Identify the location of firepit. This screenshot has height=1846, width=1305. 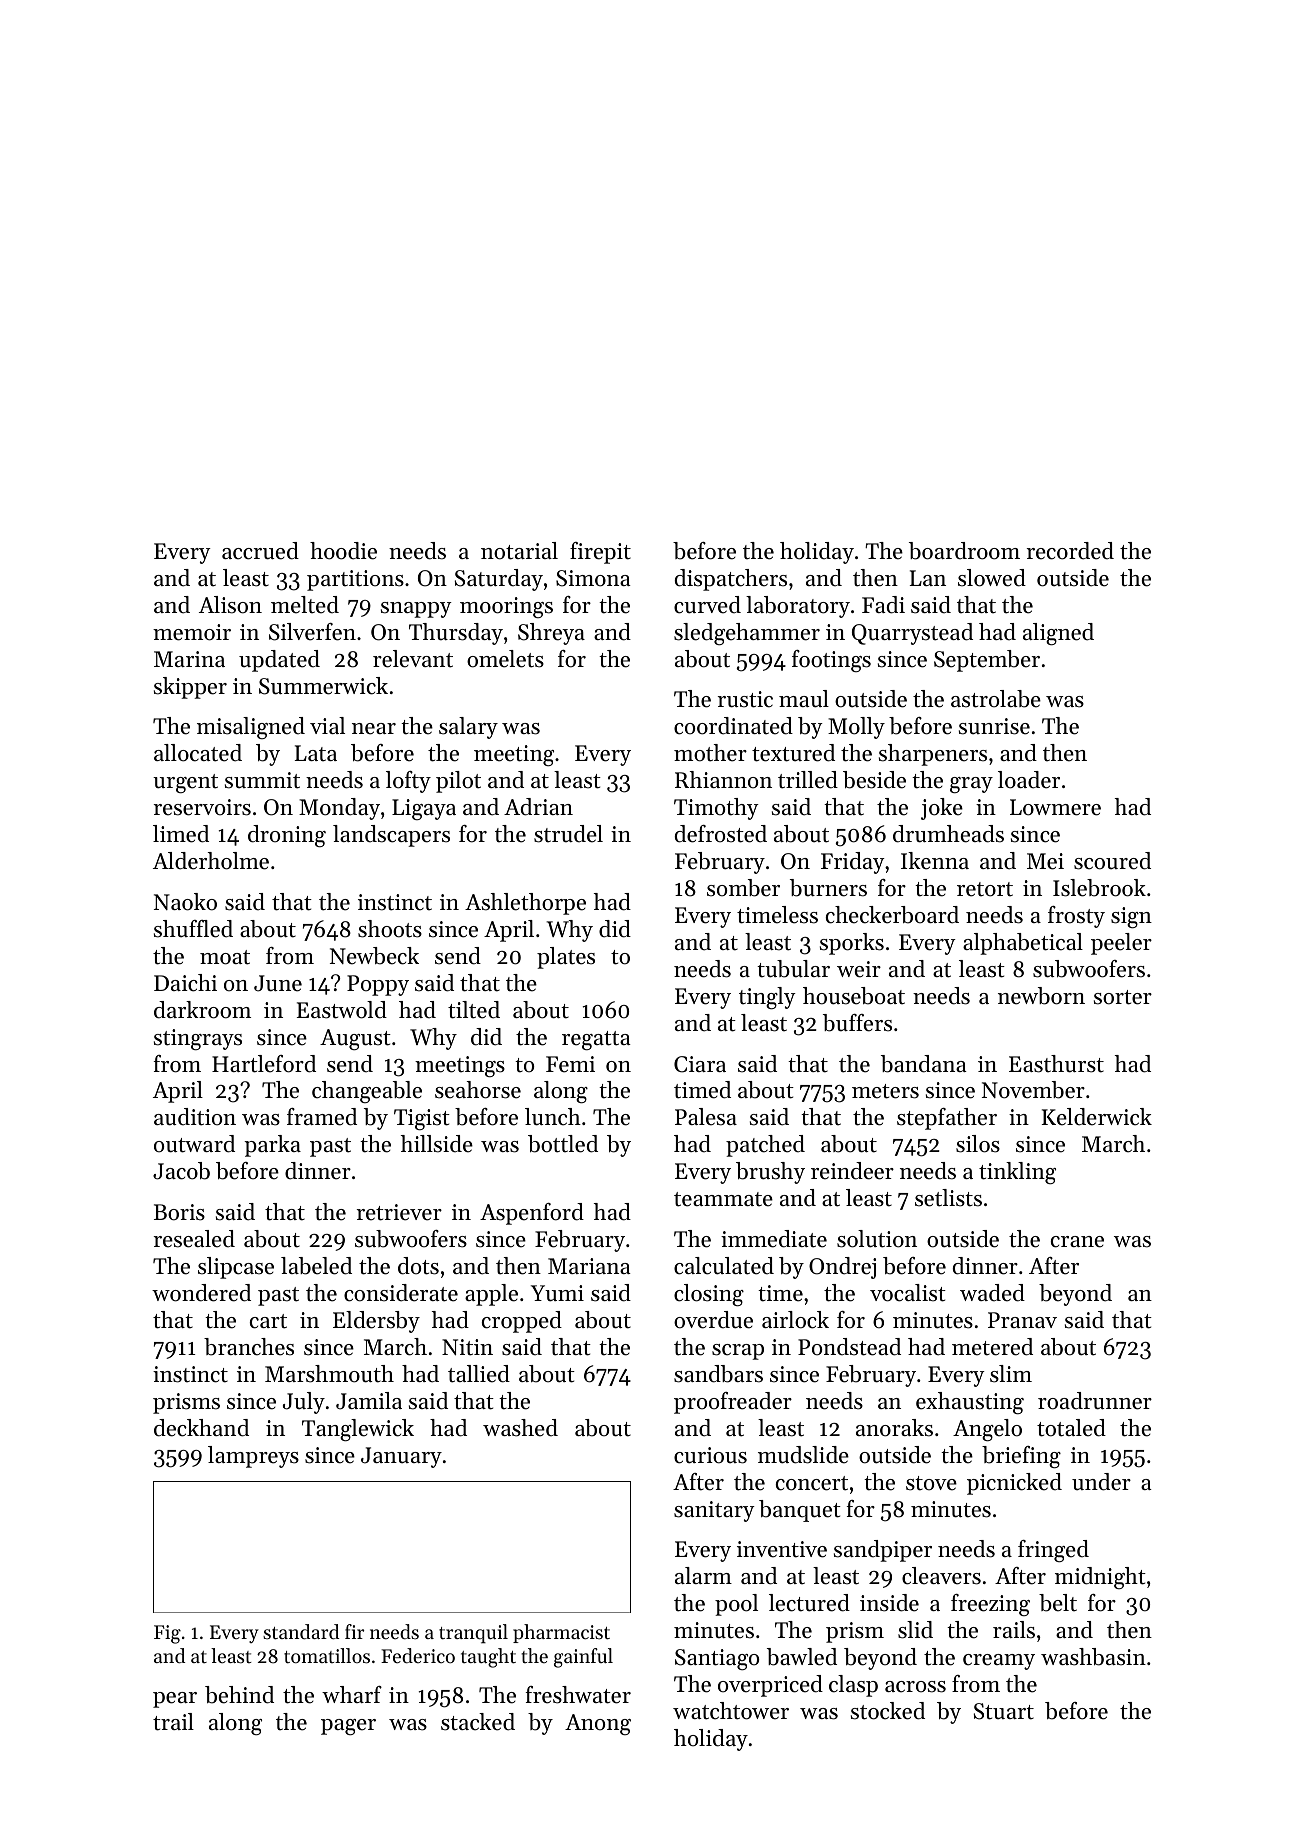
(600, 553).
